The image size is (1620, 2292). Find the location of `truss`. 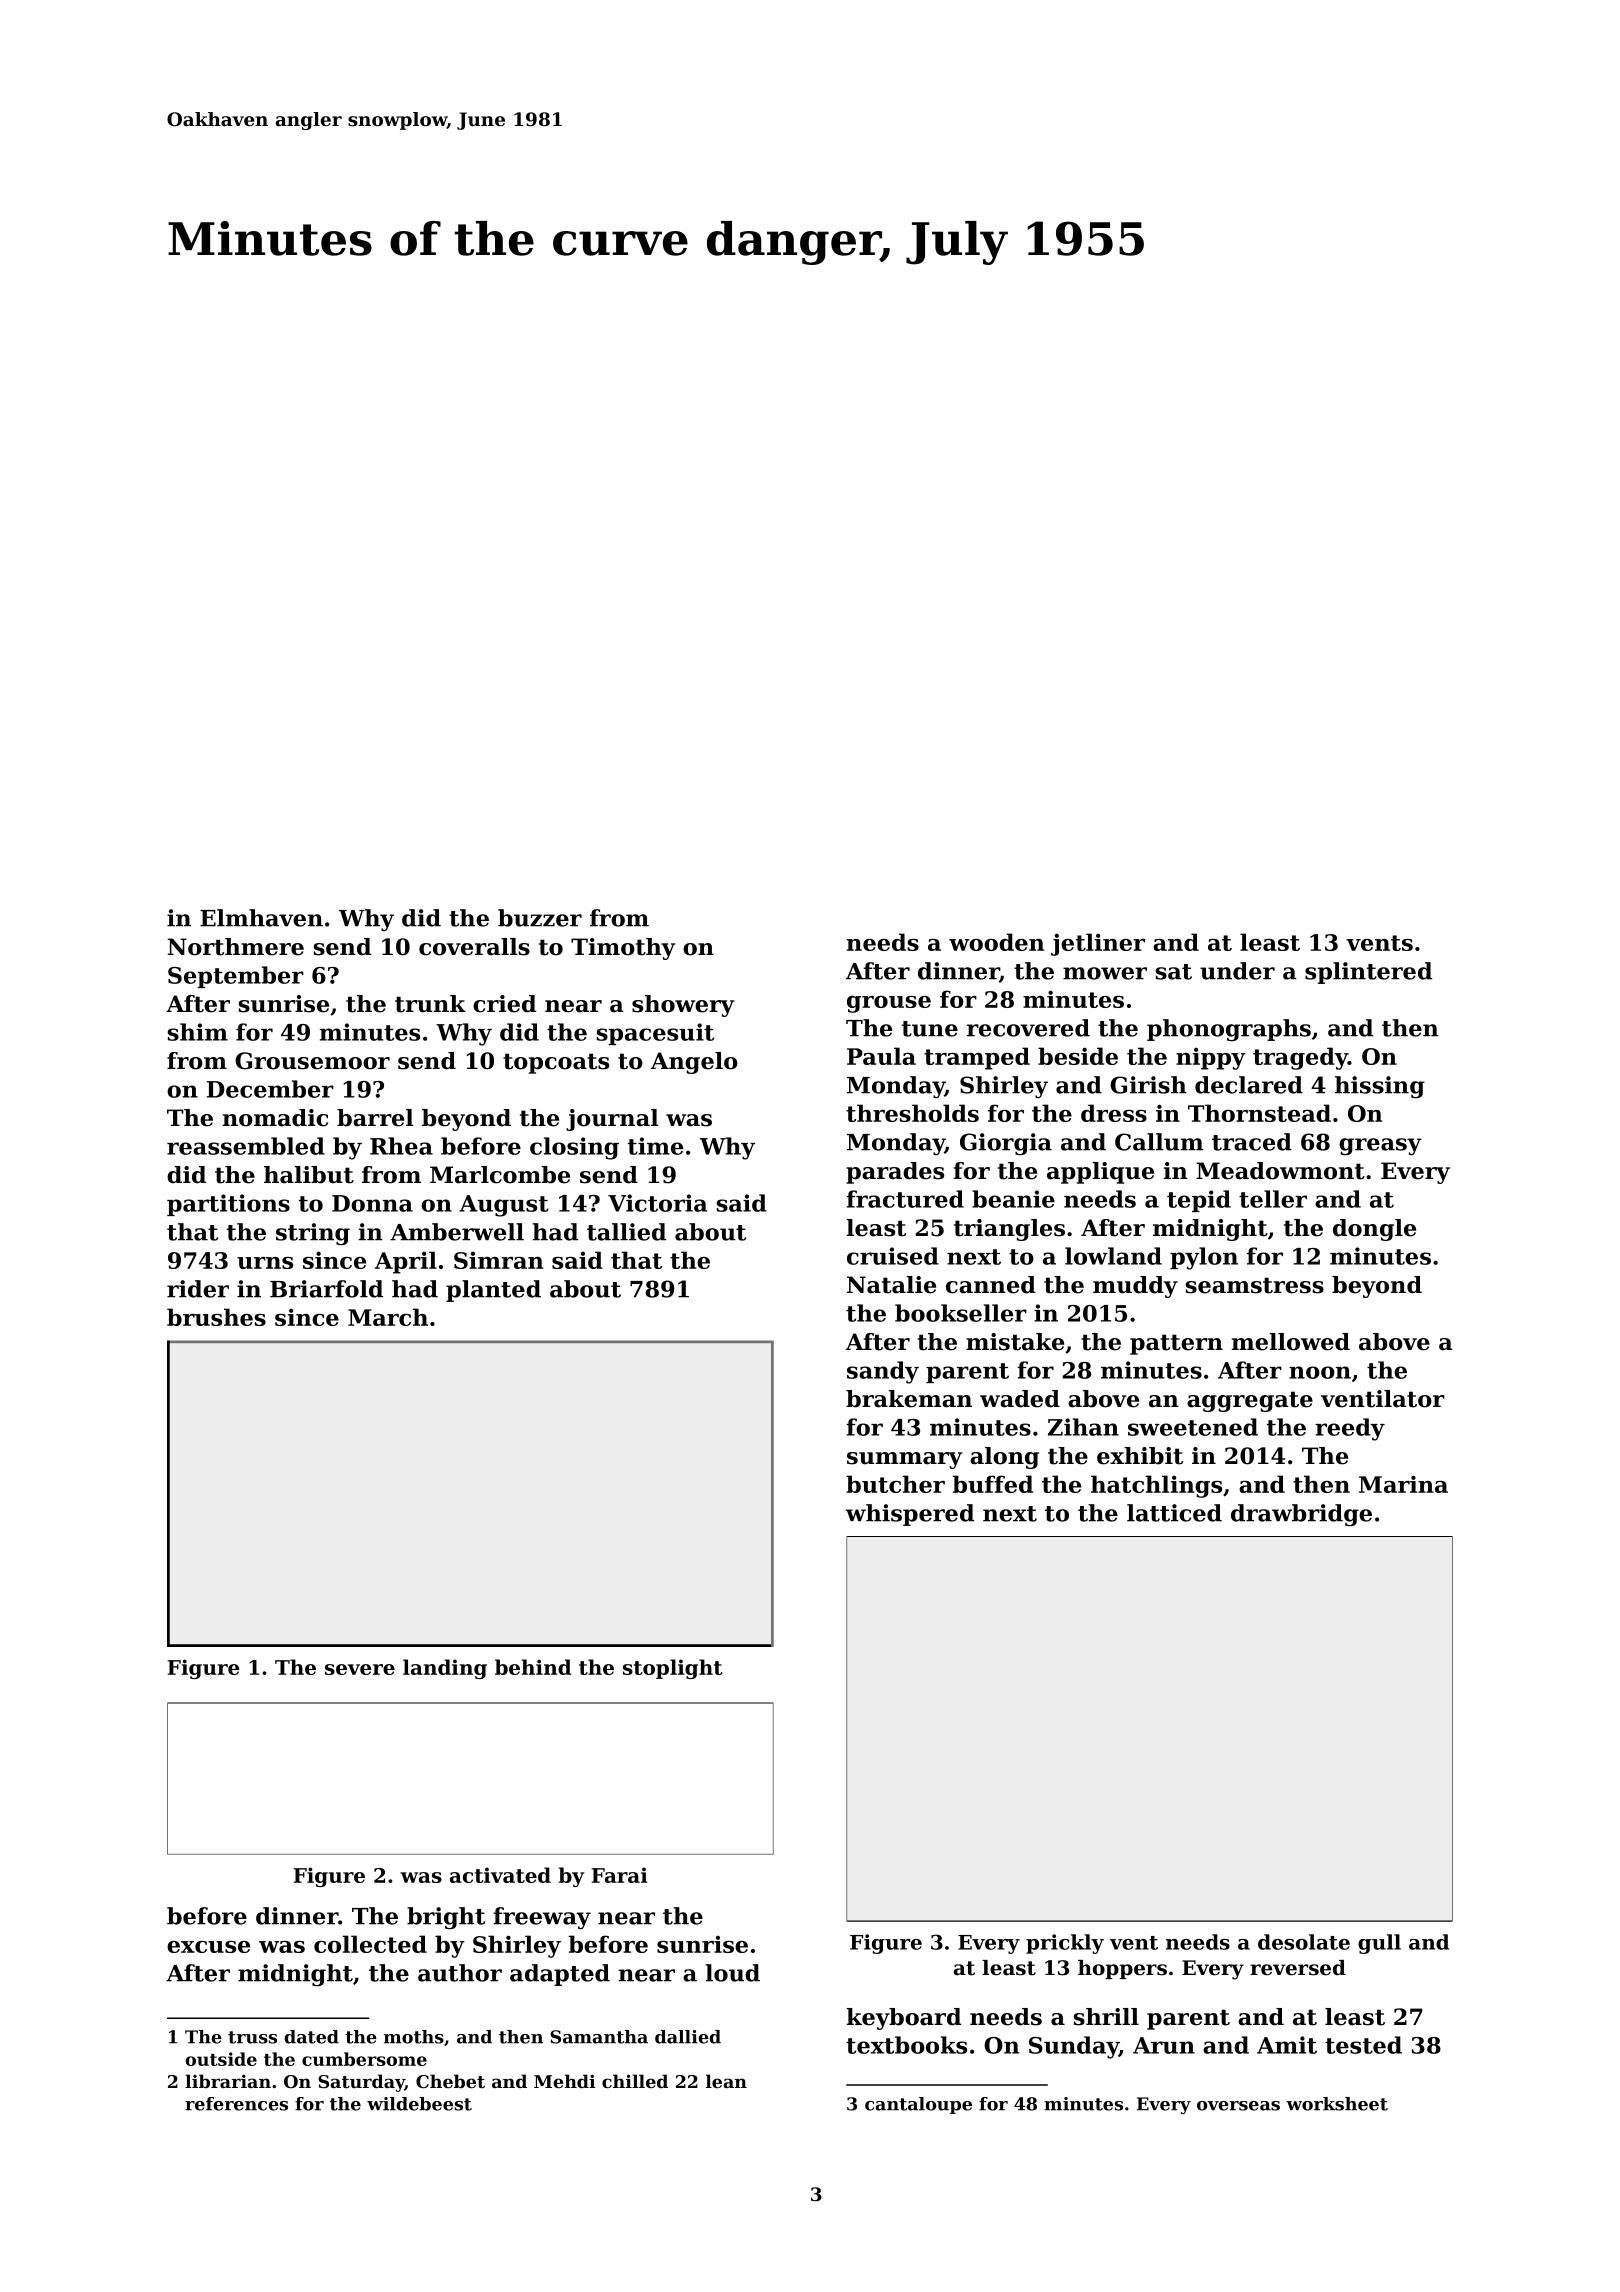

truss is located at coordinates (252, 2037).
